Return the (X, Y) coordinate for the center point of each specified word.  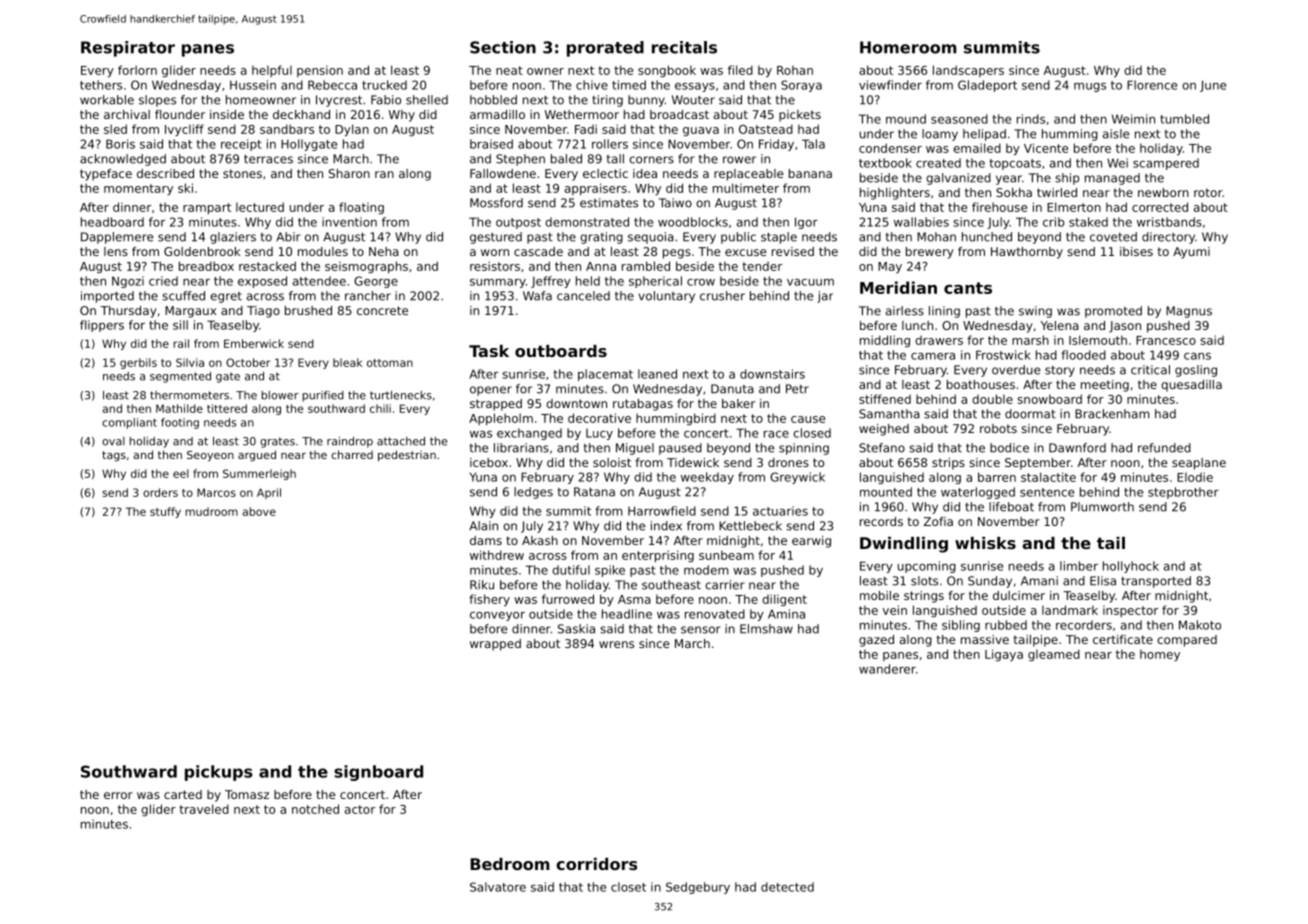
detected (787, 887)
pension (320, 71)
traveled (204, 809)
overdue (1016, 370)
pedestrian (407, 456)
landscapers (968, 71)
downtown (576, 403)
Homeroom (908, 47)
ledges (533, 493)
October (248, 362)
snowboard (1050, 399)
